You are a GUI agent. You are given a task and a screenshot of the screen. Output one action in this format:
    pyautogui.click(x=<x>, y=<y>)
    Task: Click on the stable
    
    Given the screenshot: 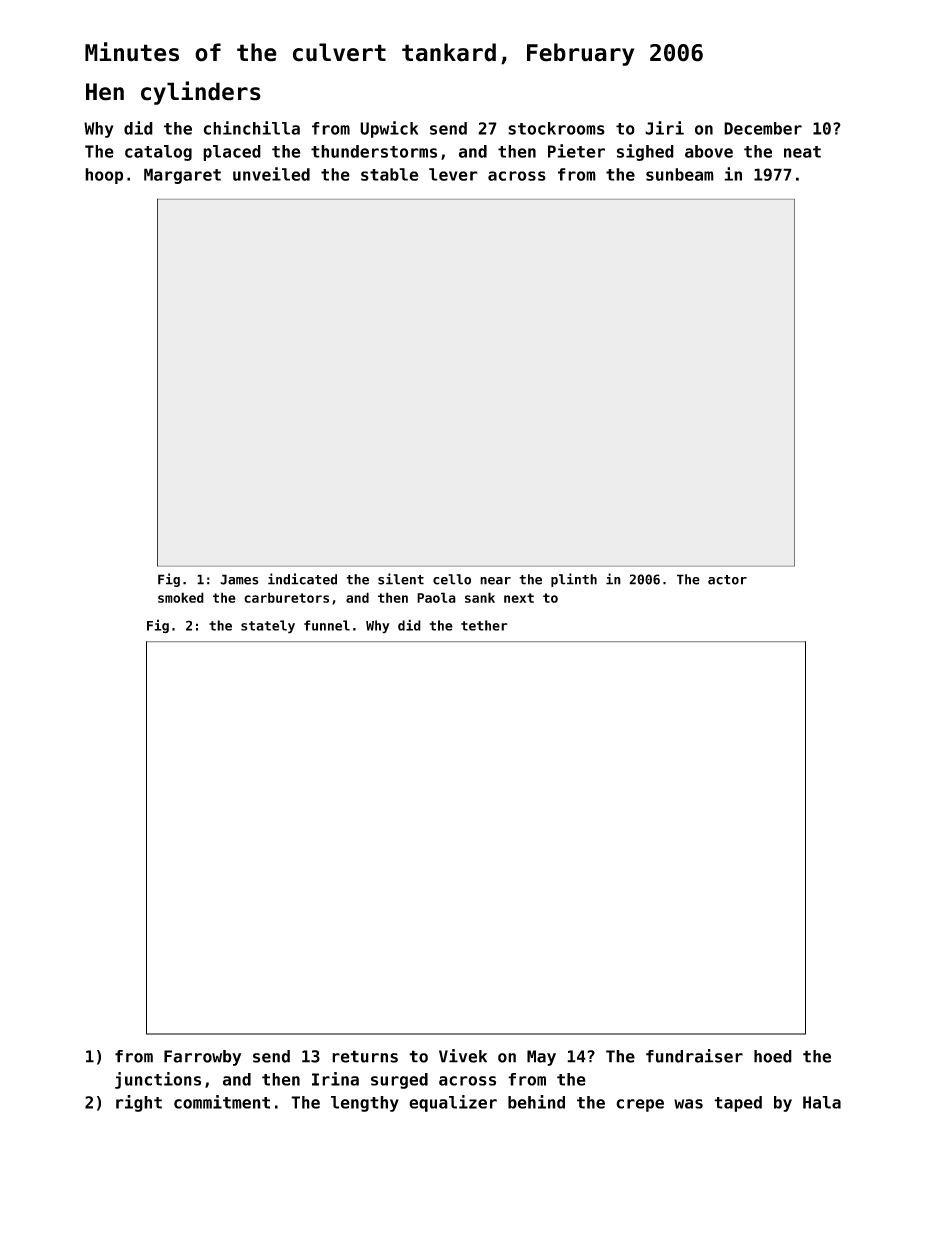 What is the action you would take?
    pyautogui.click(x=389, y=174)
